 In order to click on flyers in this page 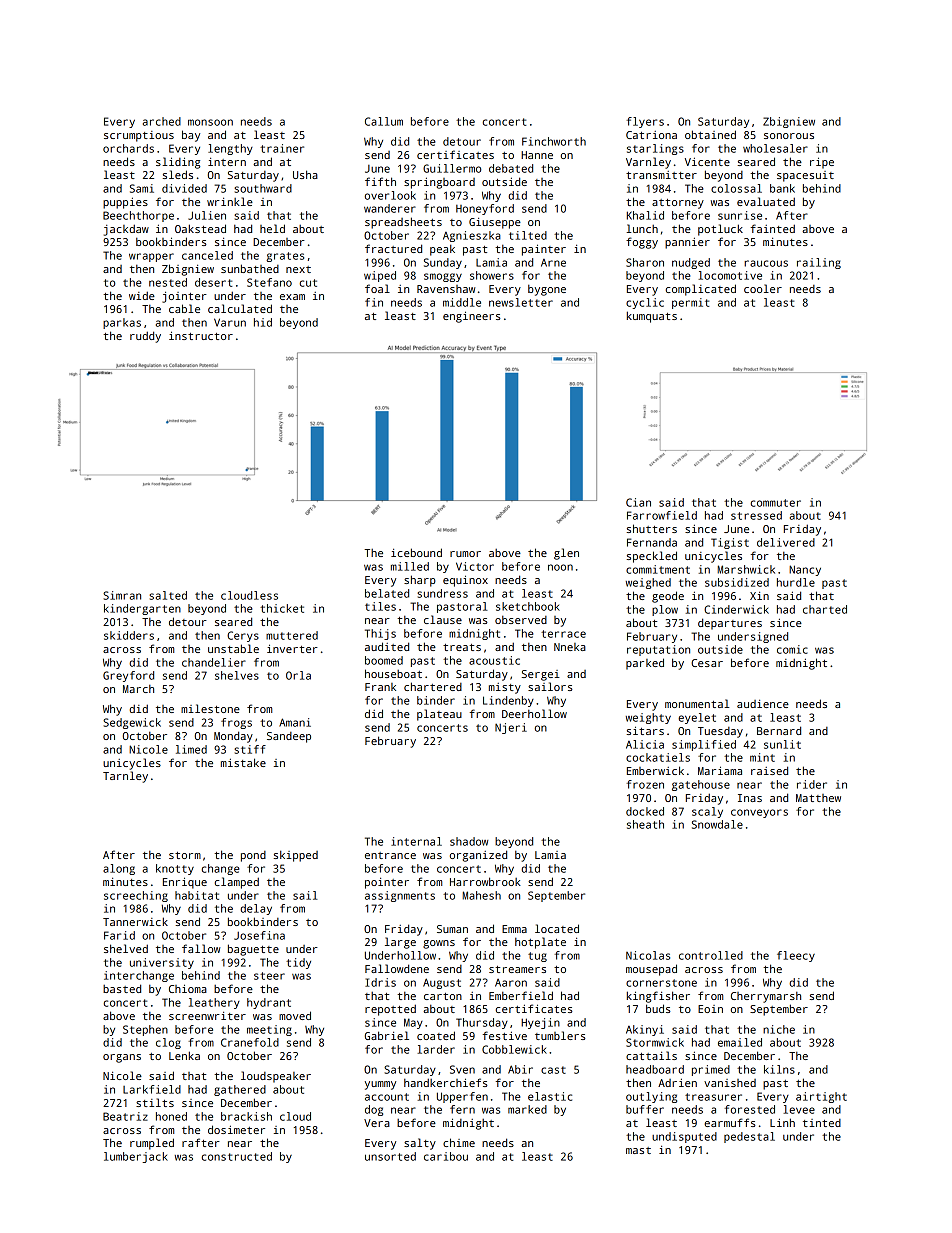, I will do `click(645, 122)`.
